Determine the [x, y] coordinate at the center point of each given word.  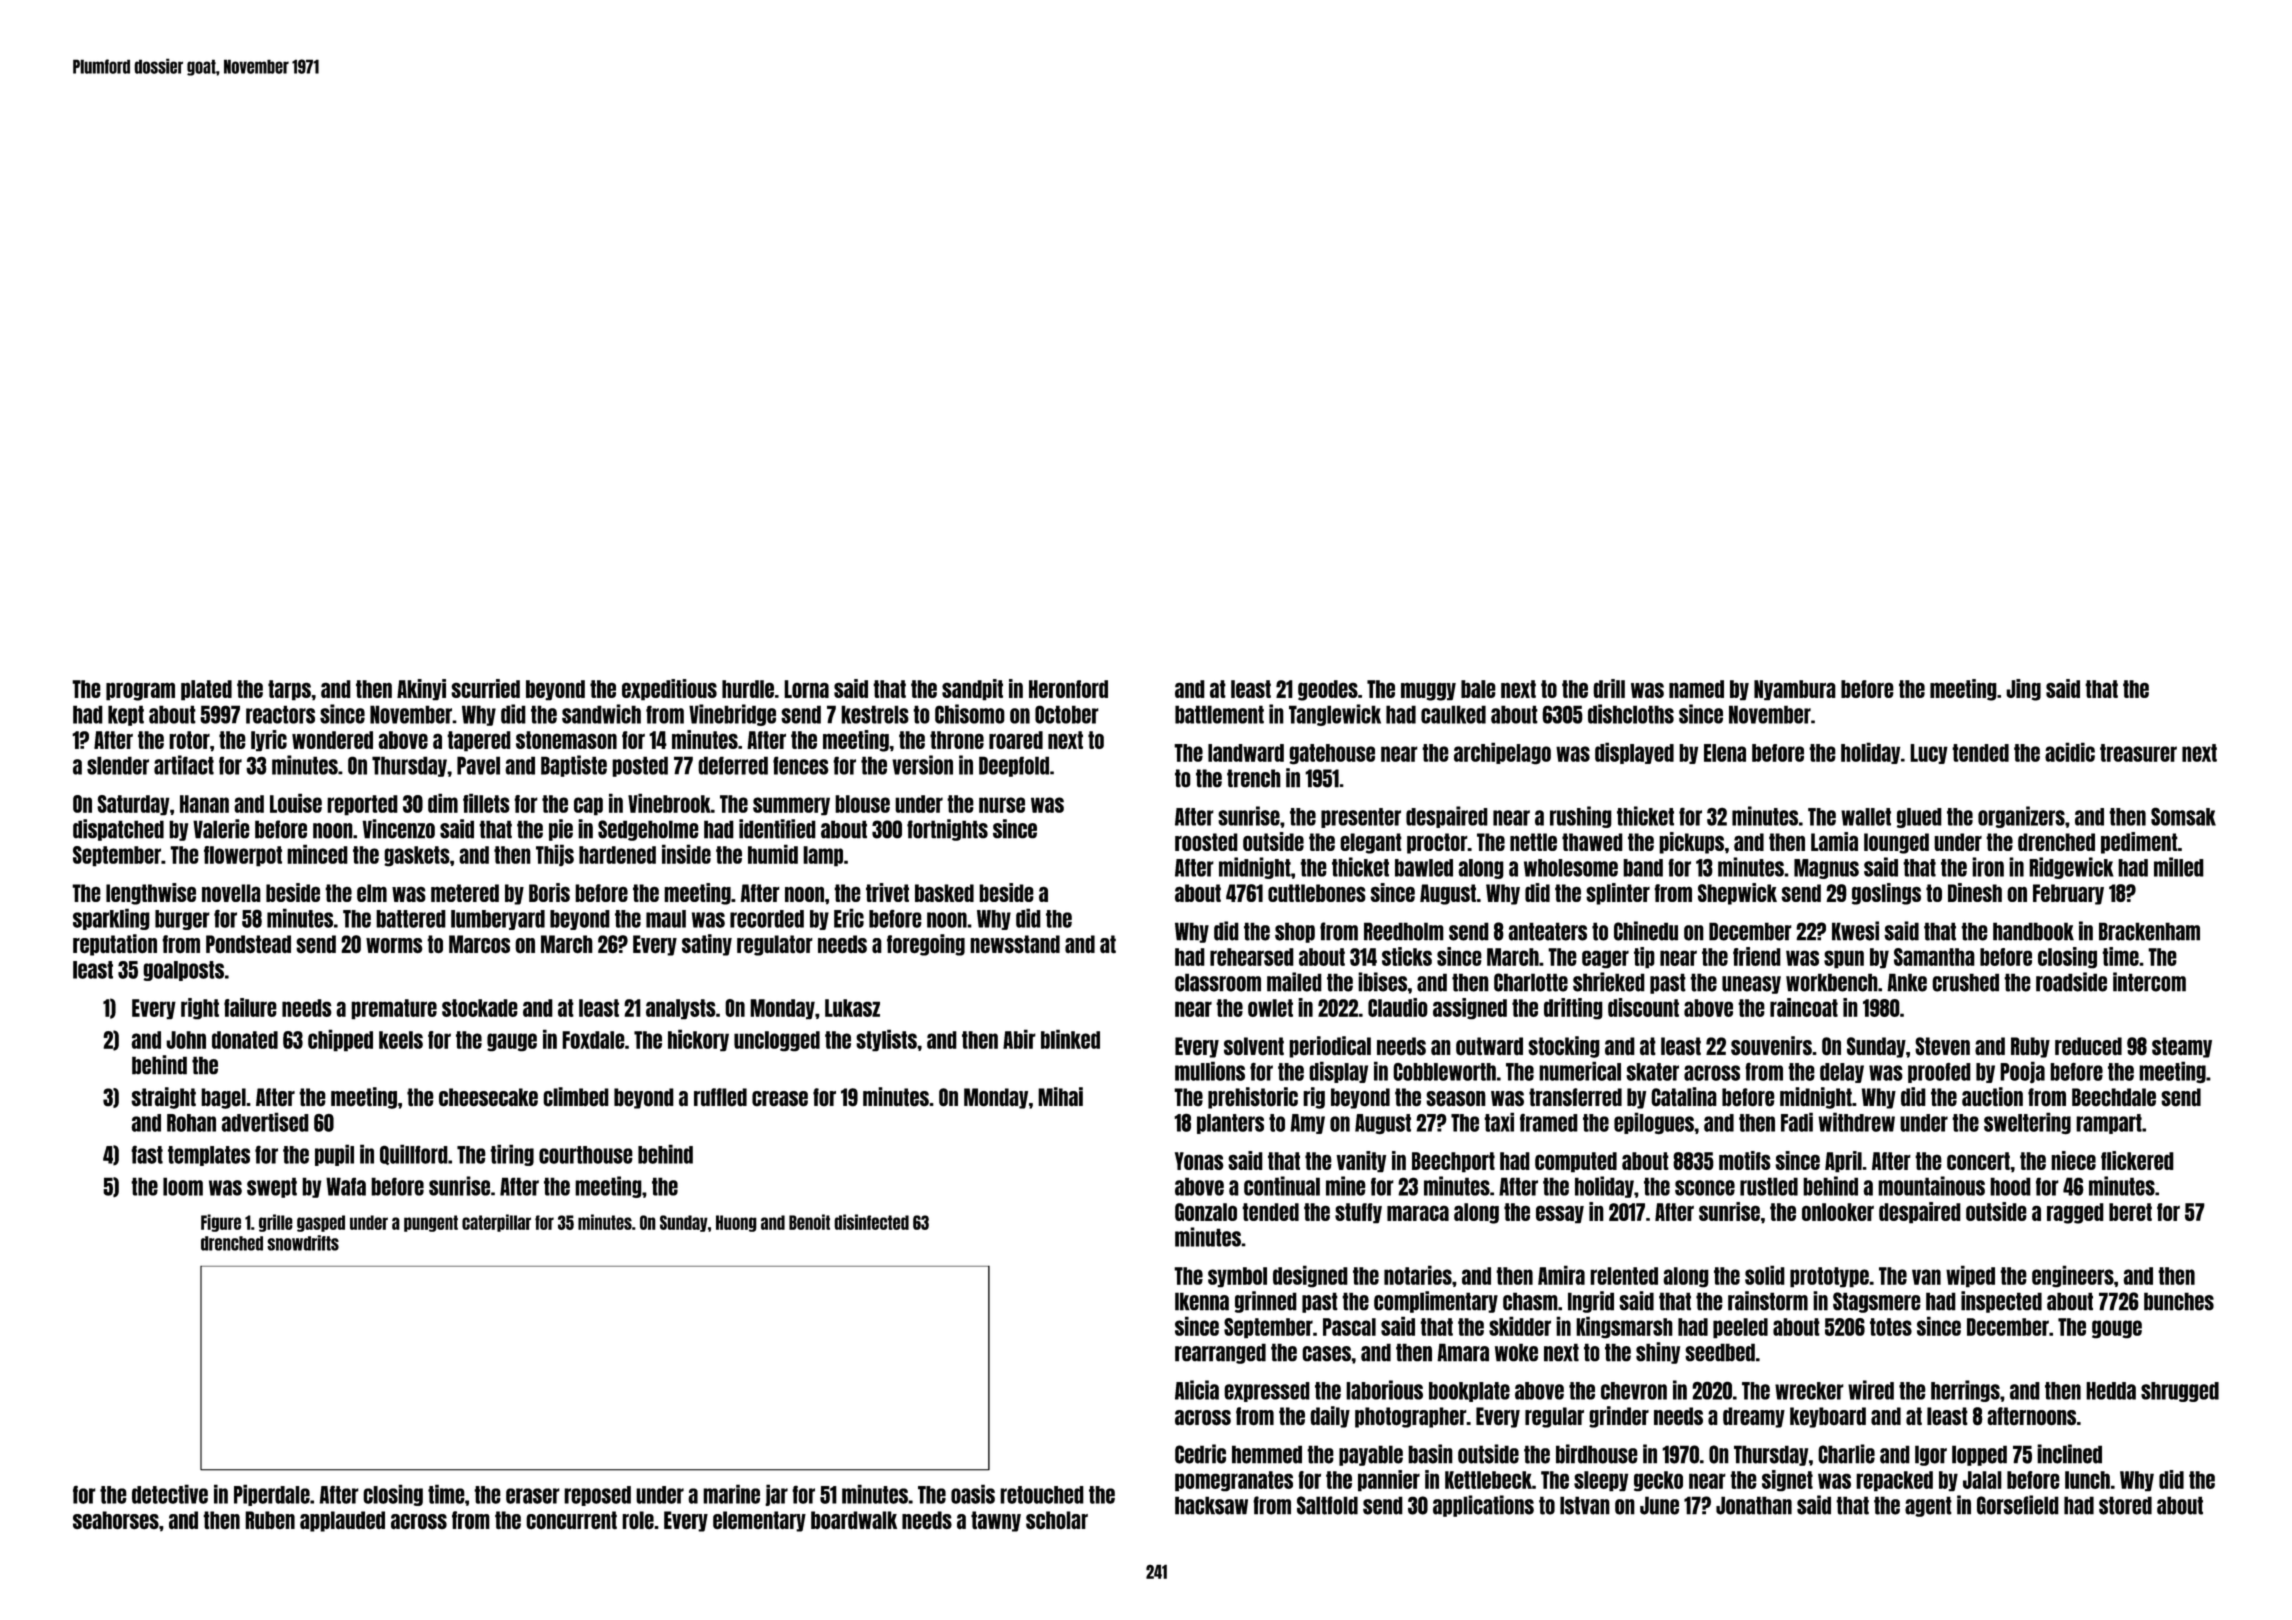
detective [170, 1494]
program [140, 691]
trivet [887, 892]
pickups [1691, 843]
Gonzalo [1206, 1212]
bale [1478, 689]
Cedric [1200, 1454]
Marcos [479, 944]
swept [272, 1187]
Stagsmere [1877, 1302]
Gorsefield [2018, 1505]
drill [1609, 688]
